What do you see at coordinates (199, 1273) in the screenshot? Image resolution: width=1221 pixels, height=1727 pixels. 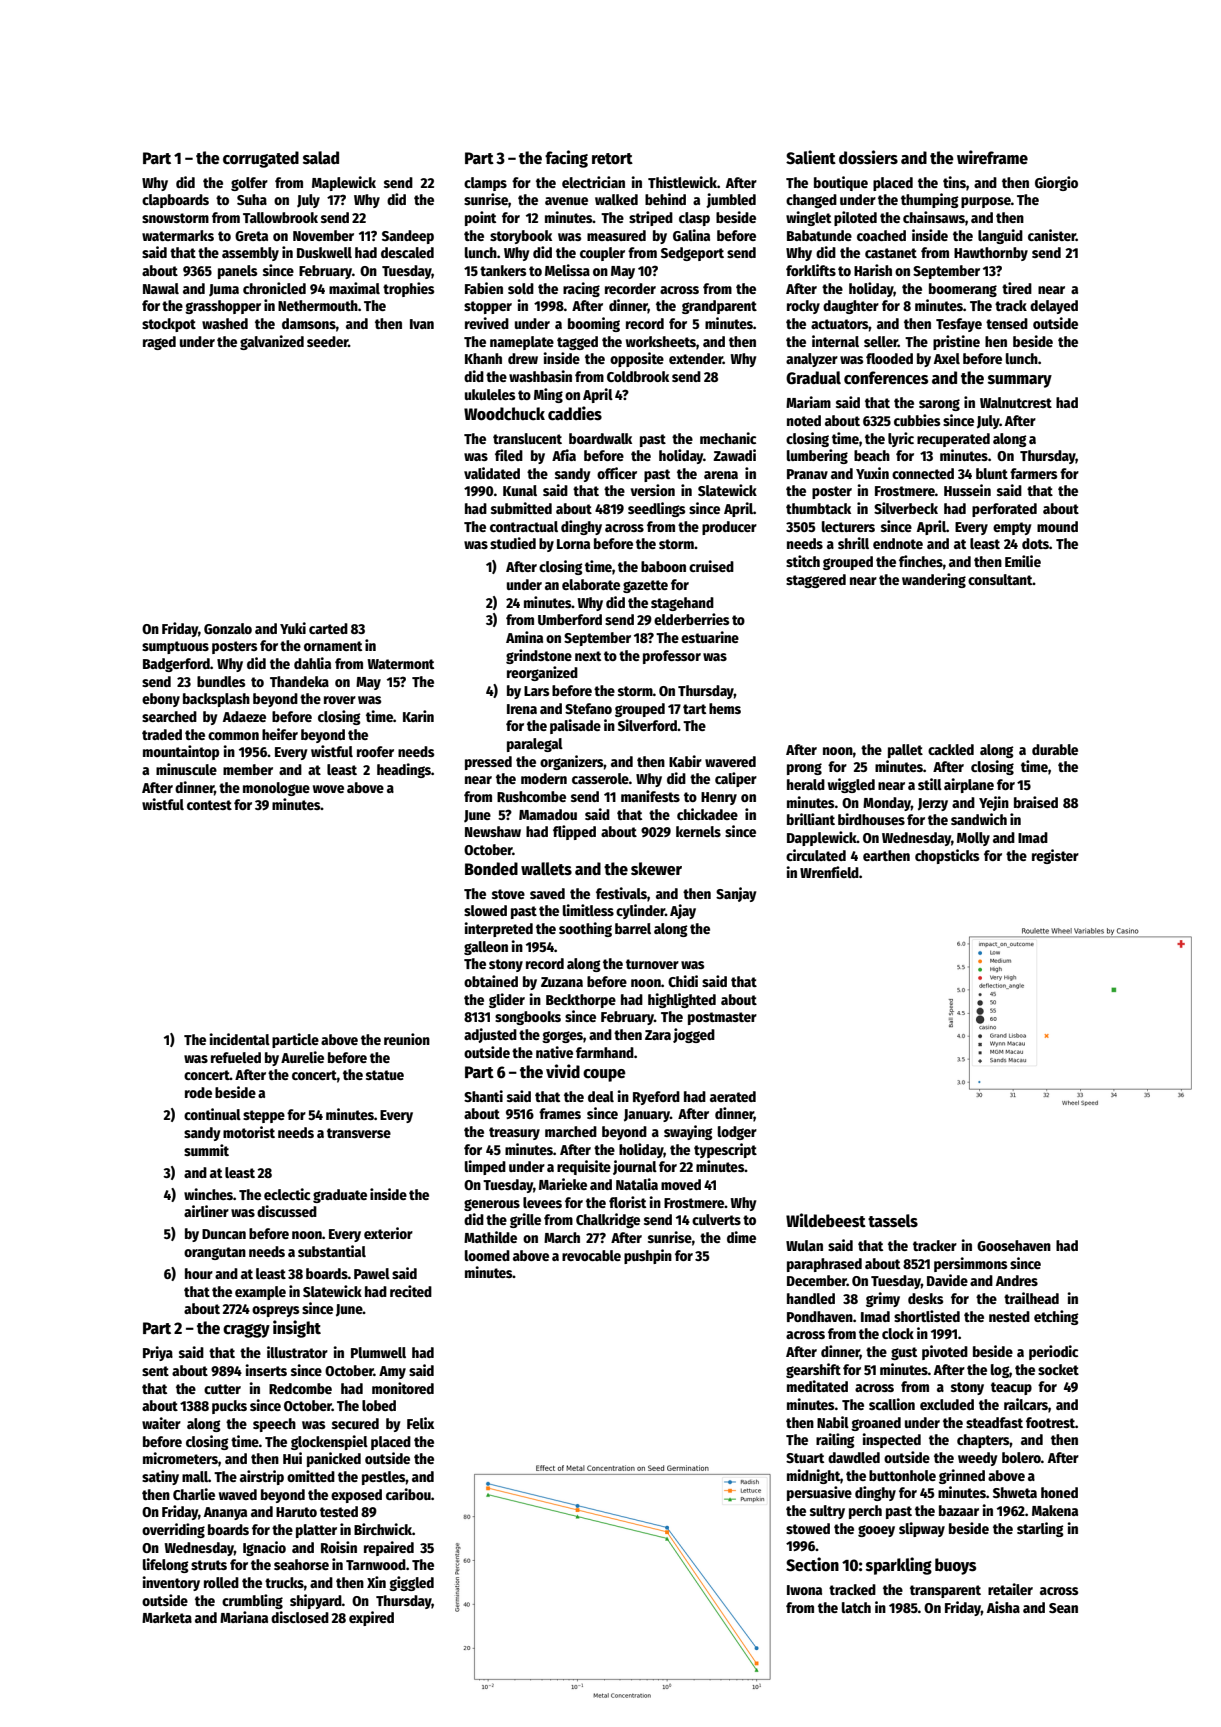 I see `hour` at bounding box center [199, 1273].
